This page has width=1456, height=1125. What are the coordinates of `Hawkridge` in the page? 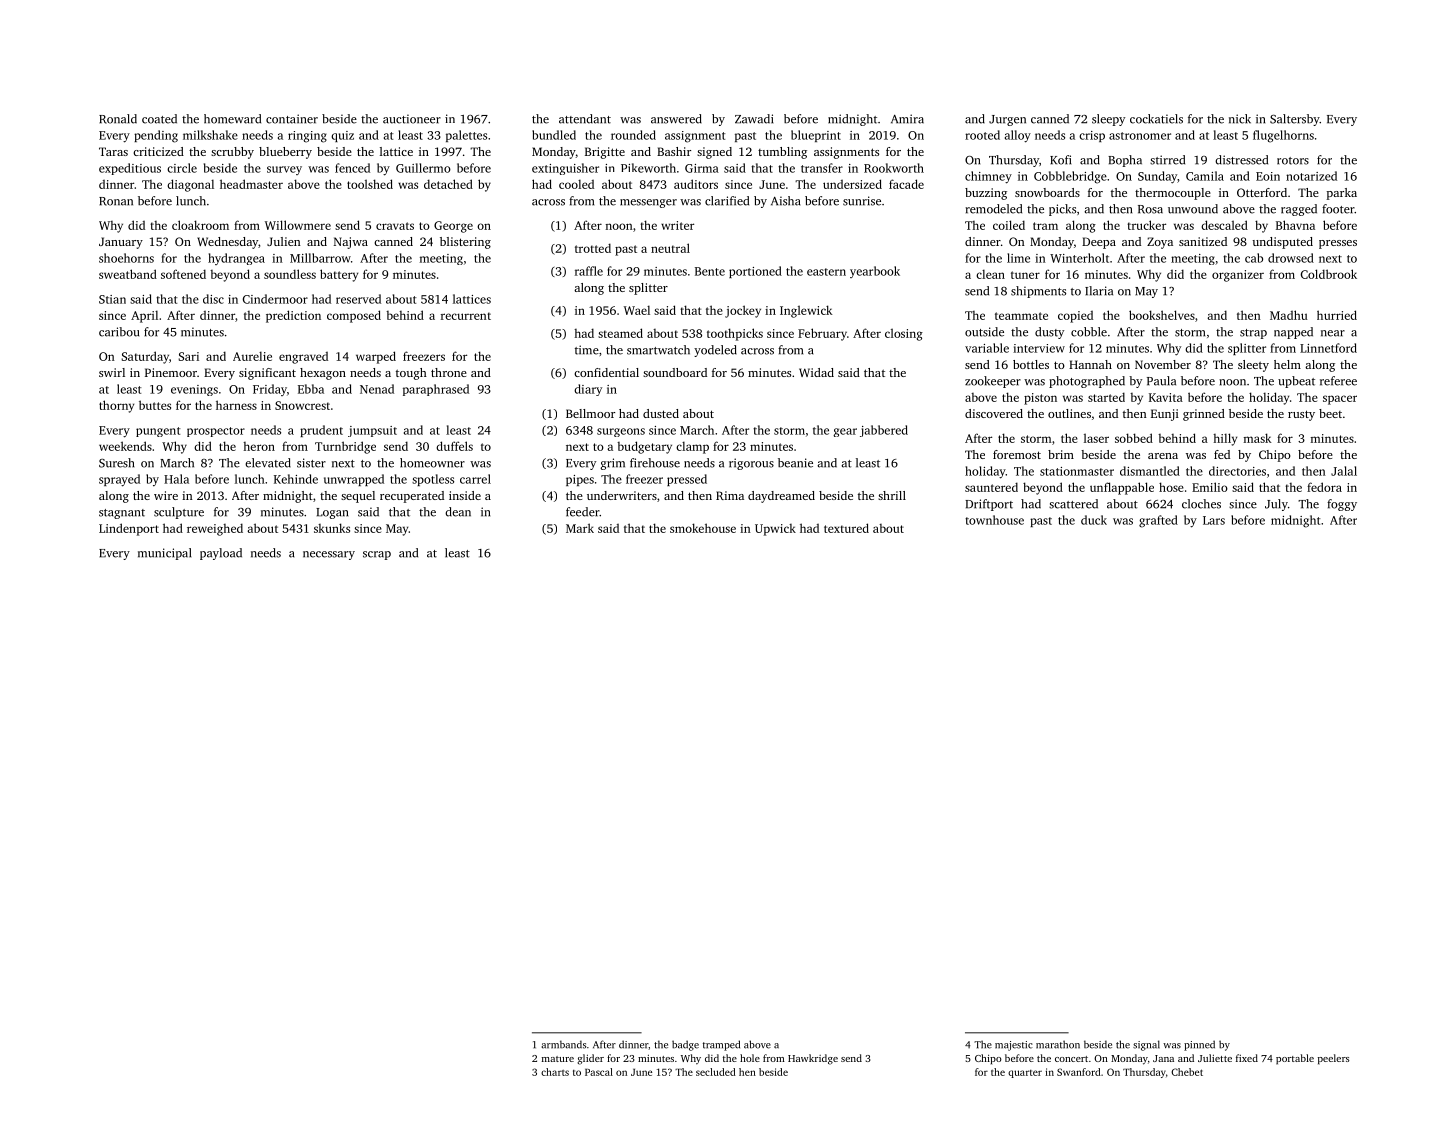 It's located at (813, 1059).
